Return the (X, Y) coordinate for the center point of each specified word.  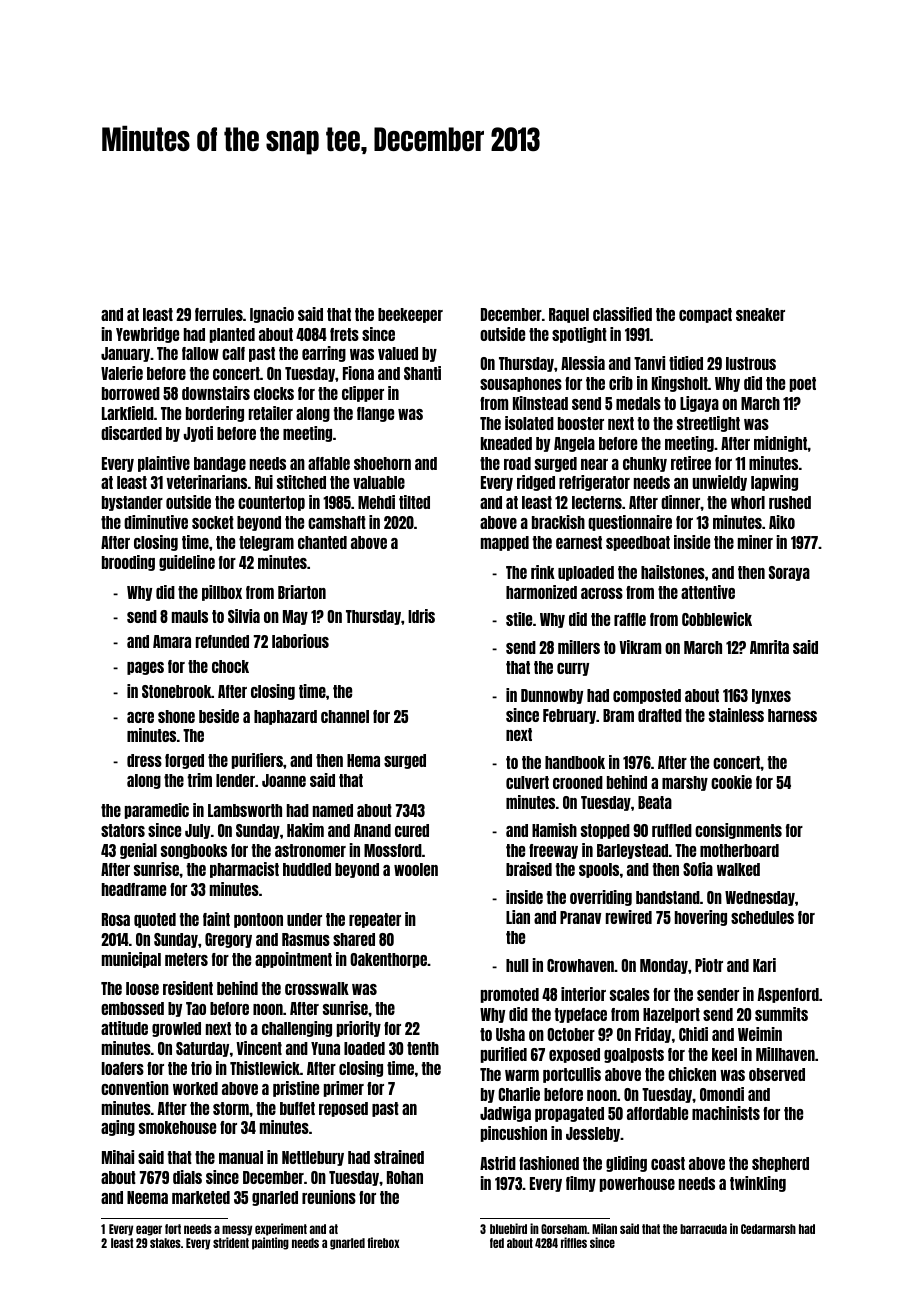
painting (270, 1243)
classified (622, 314)
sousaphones (521, 384)
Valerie (122, 373)
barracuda (703, 1229)
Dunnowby (552, 696)
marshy (685, 783)
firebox (383, 1242)
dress (144, 760)
